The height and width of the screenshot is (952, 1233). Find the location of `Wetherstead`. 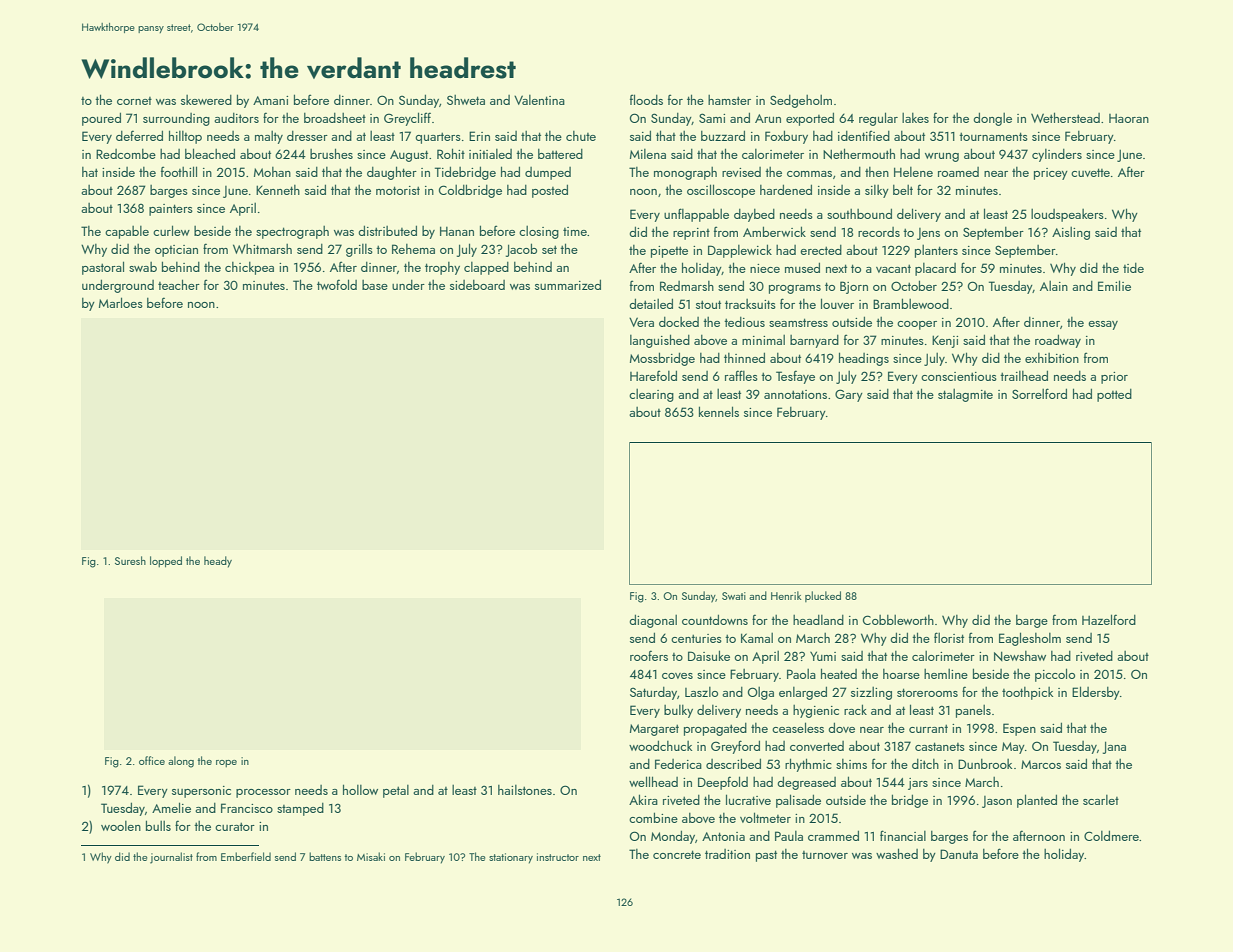

Wetherstead is located at coordinates (1065, 117).
